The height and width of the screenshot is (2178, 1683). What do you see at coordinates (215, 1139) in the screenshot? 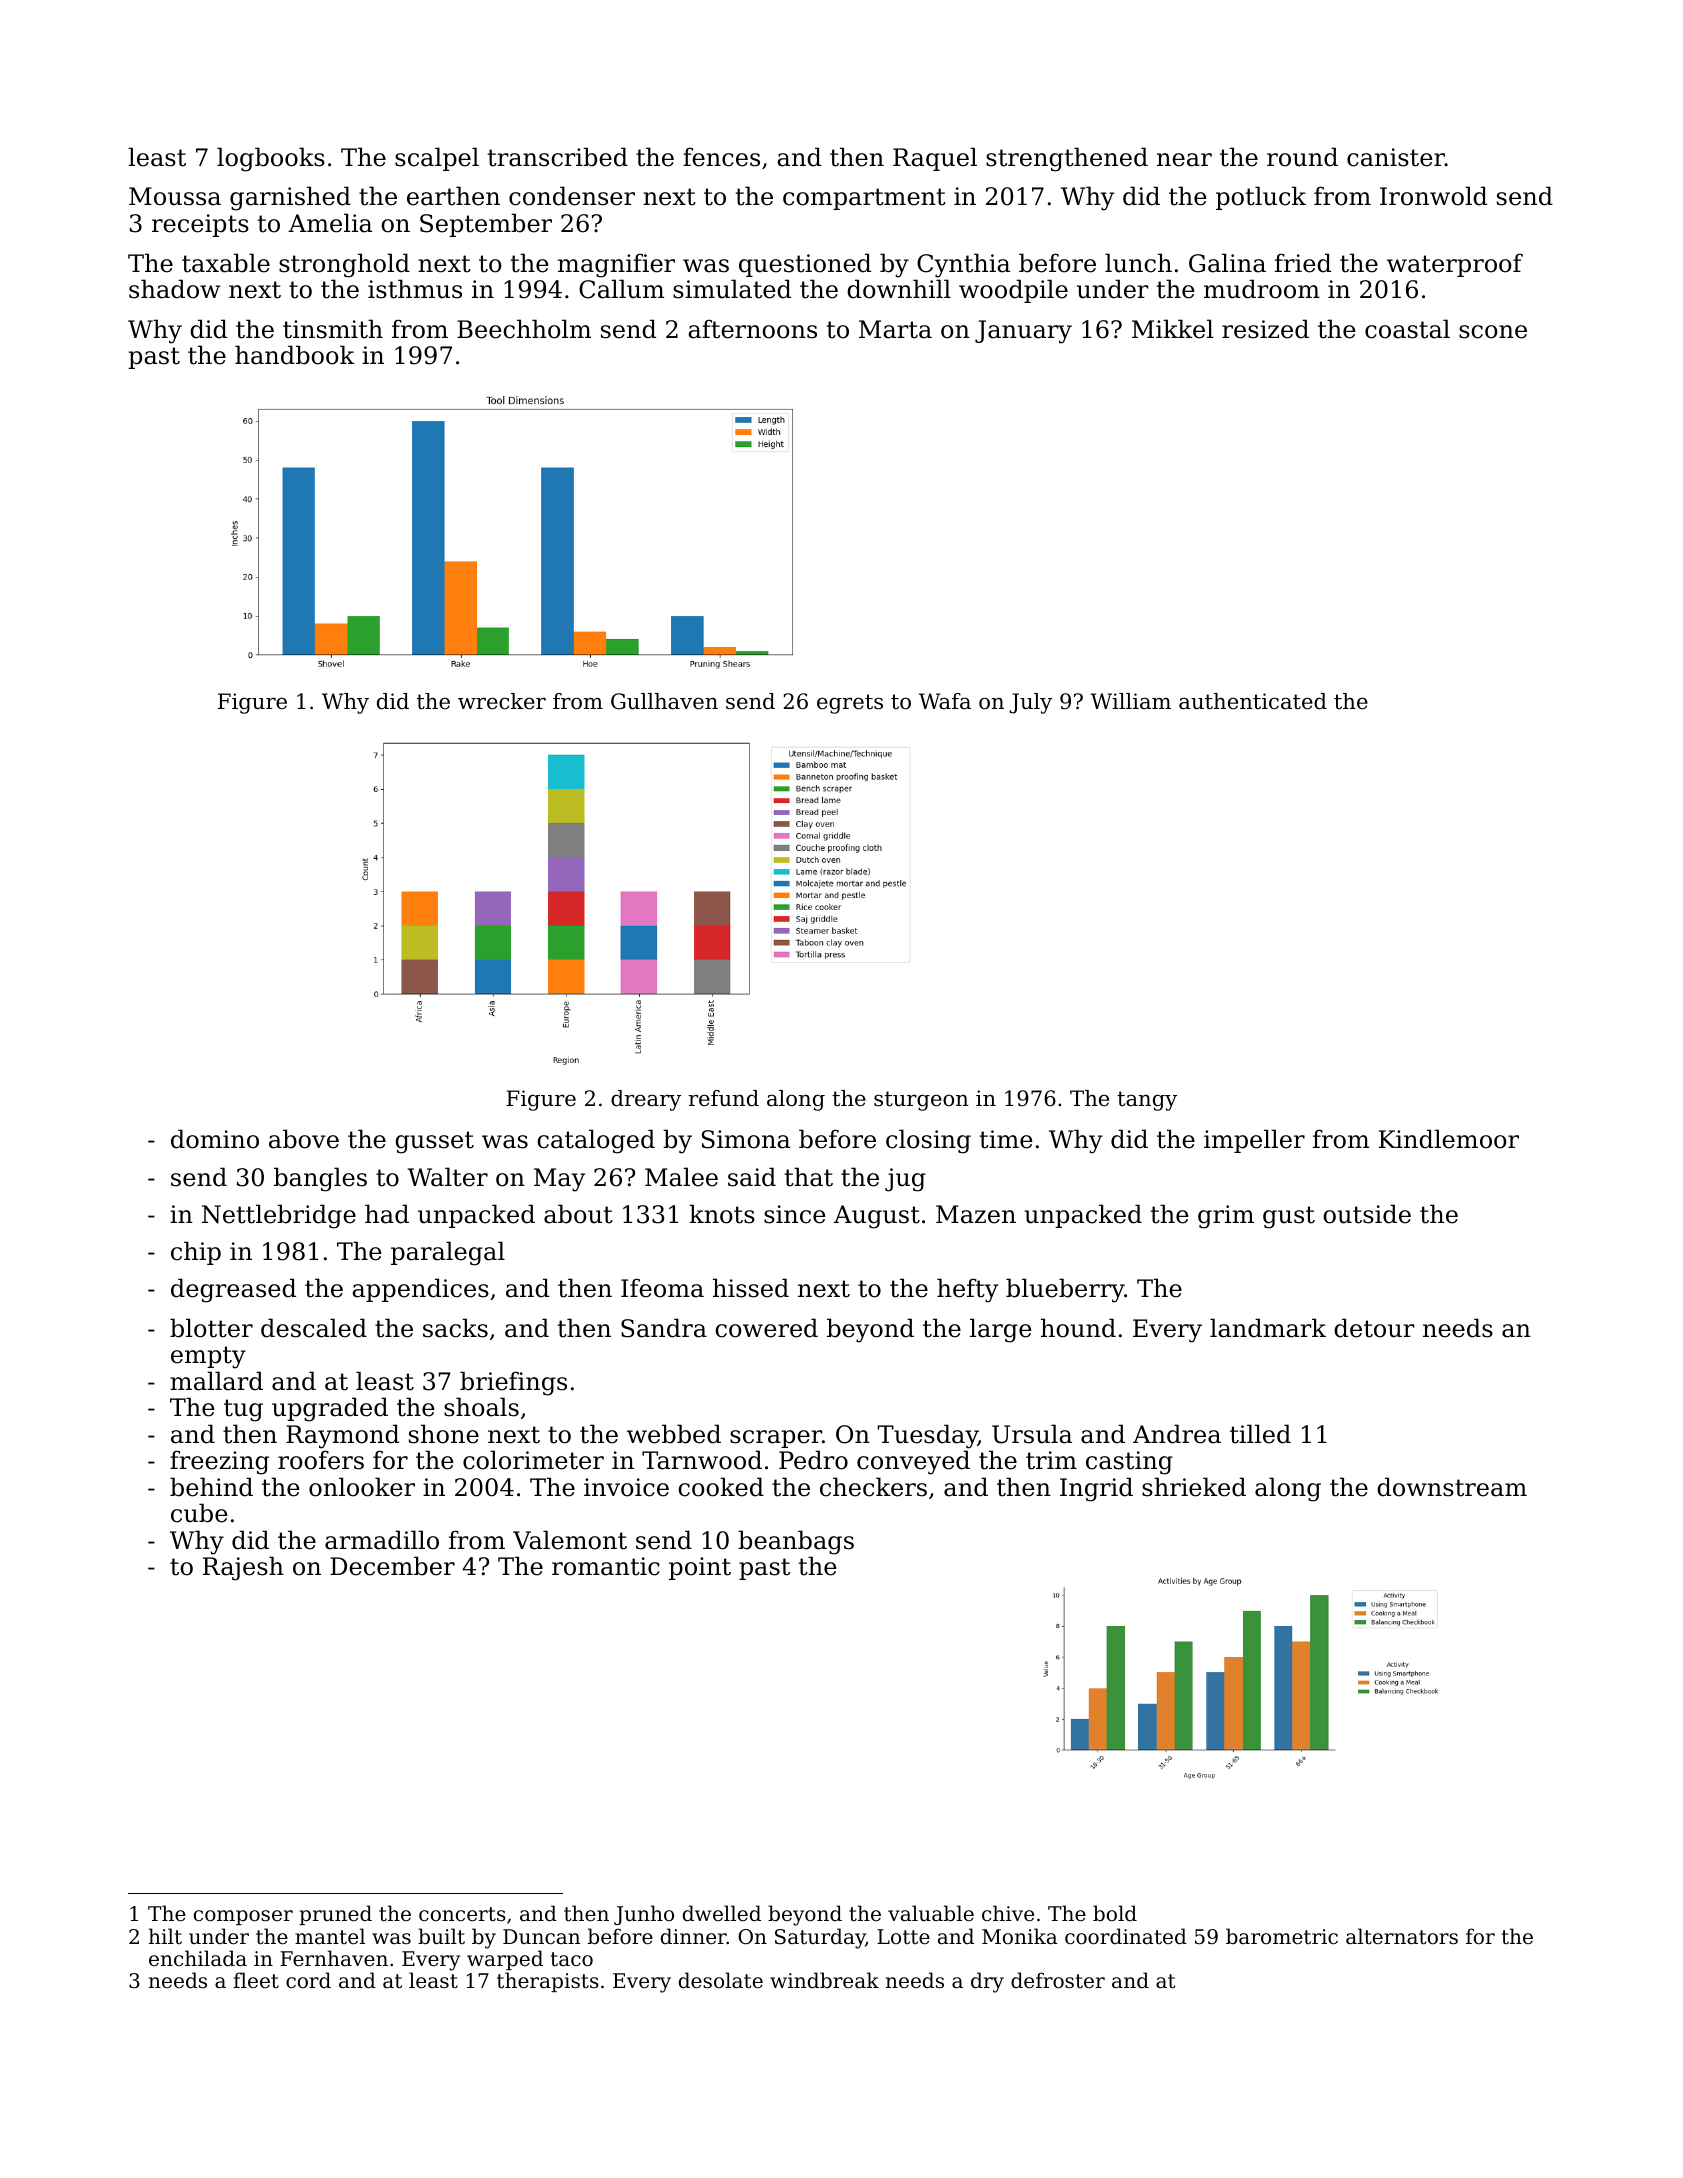
I see `domino` at bounding box center [215, 1139].
